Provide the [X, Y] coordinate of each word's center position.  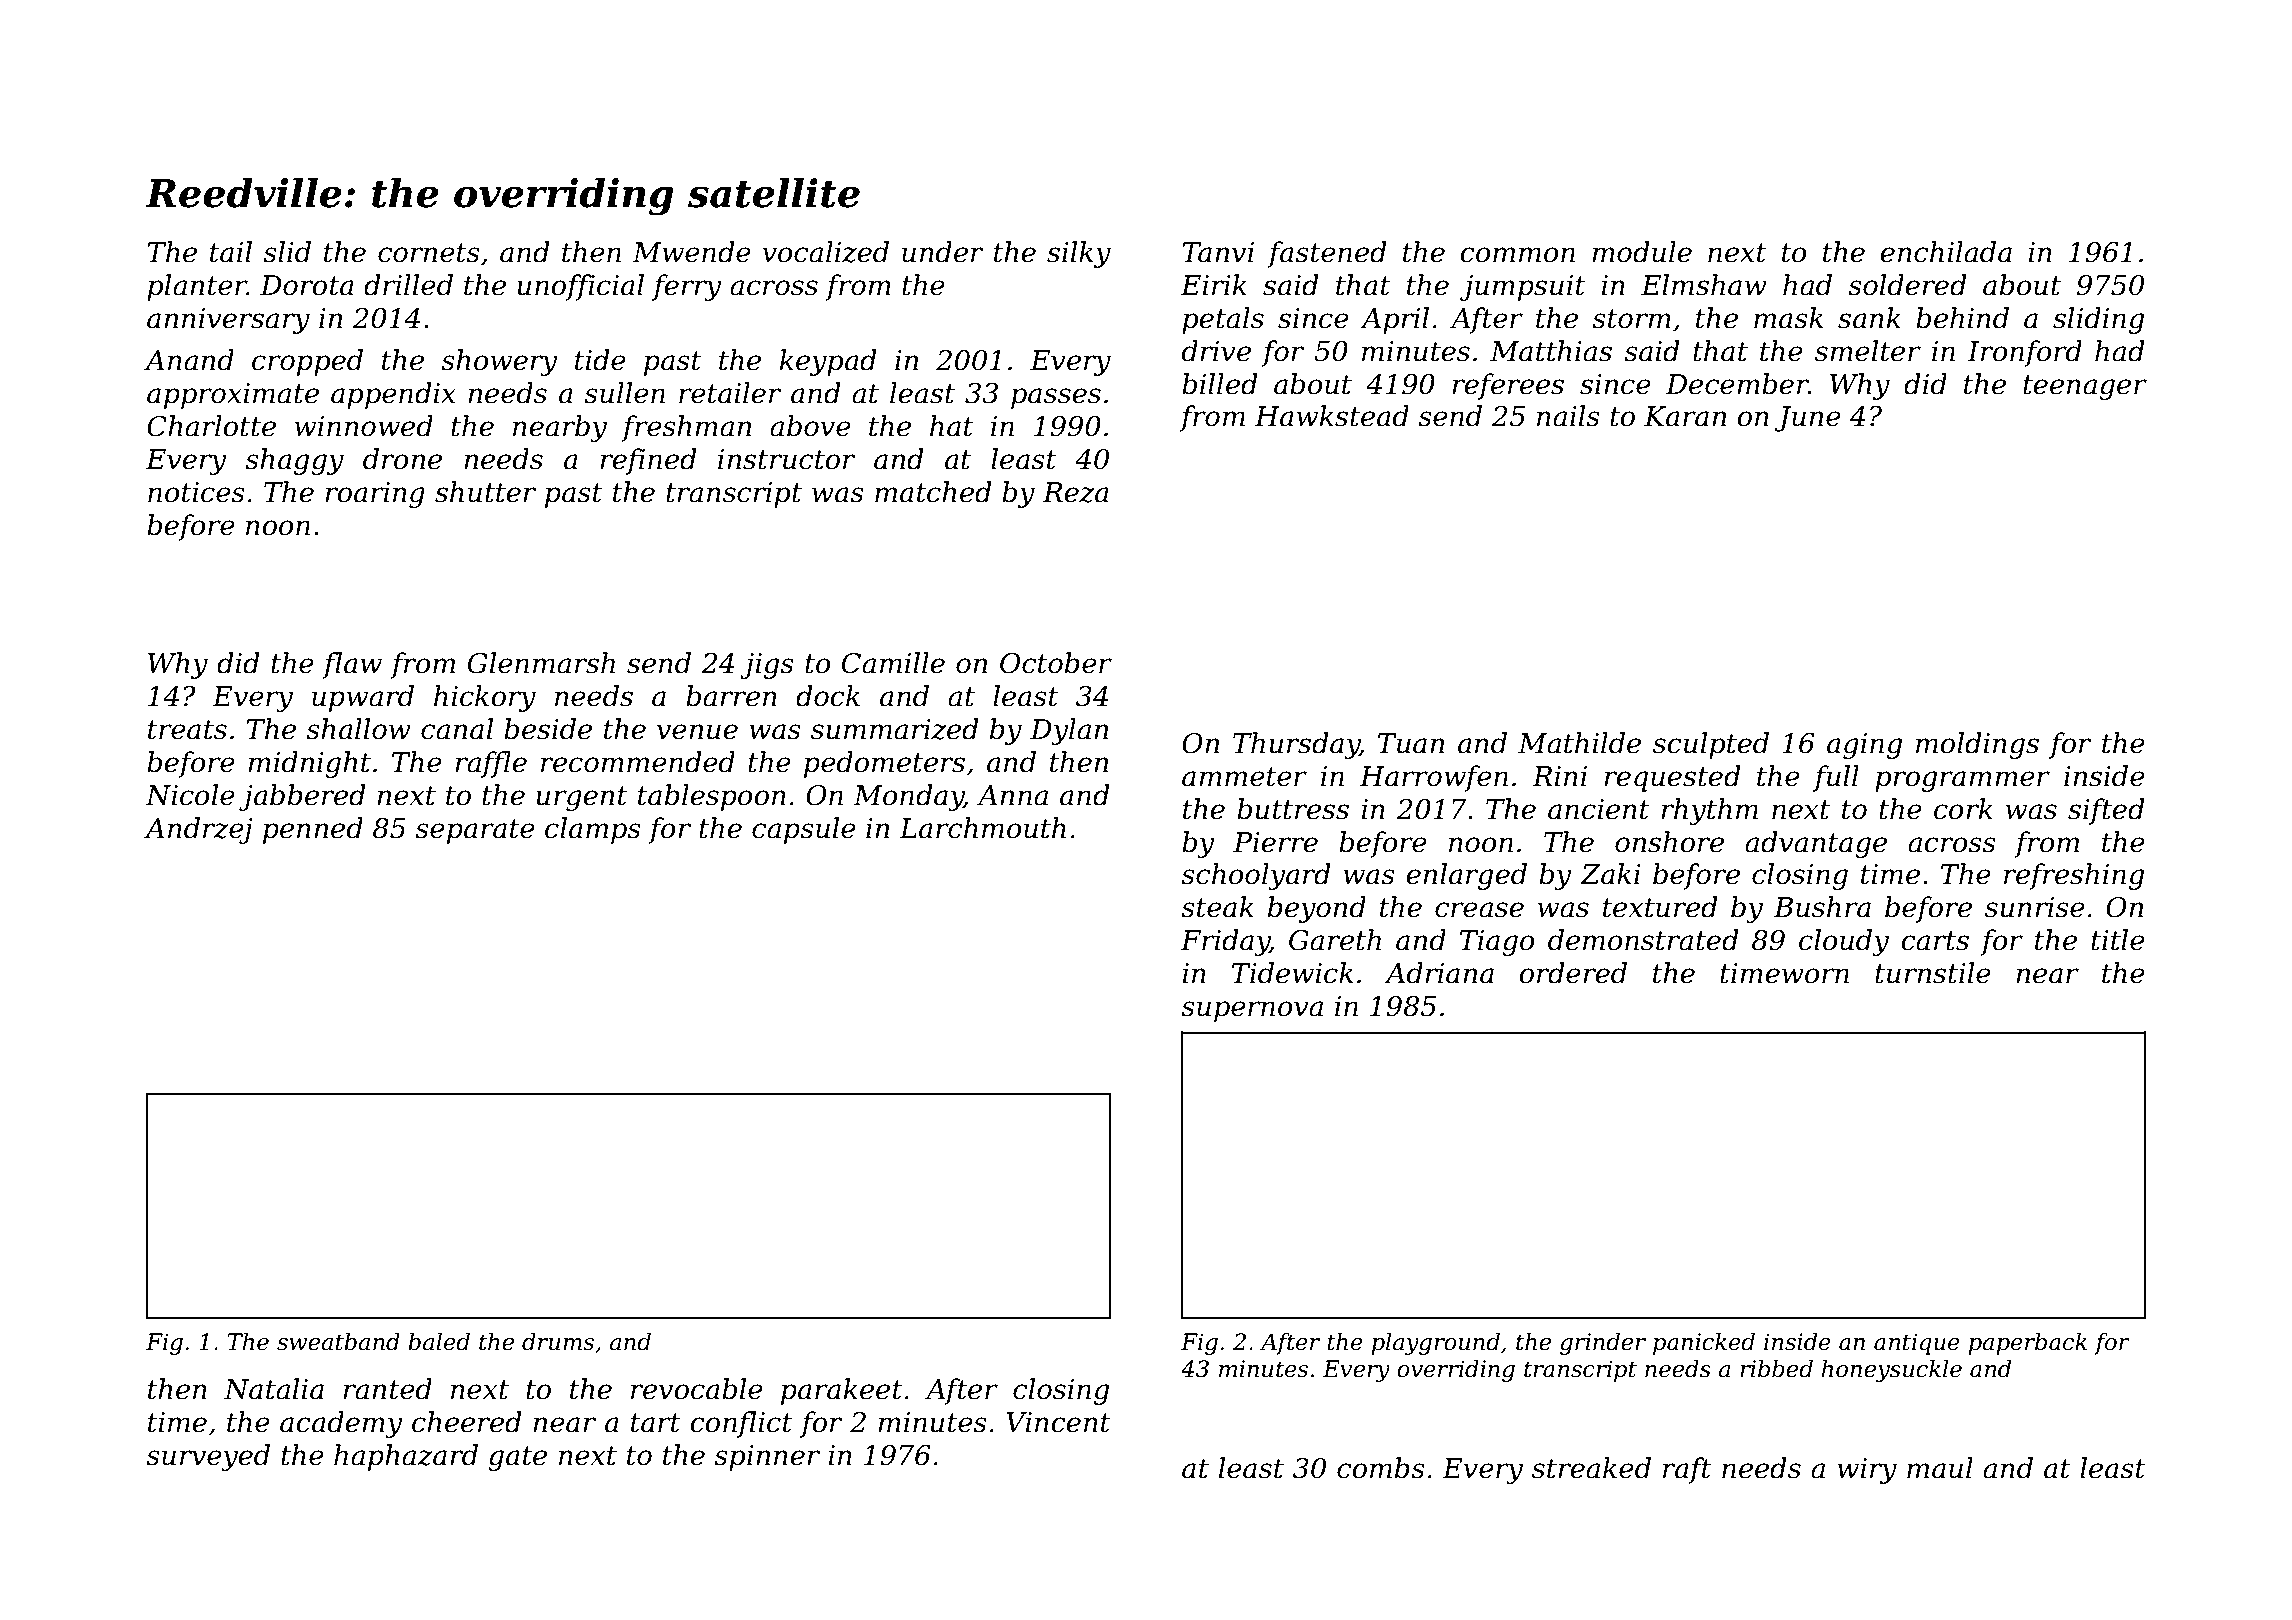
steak [1217, 907]
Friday [1225, 942]
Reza [1076, 492]
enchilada [1946, 252]
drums [558, 1342]
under [943, 252]
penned [313, 830]
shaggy [294, 461]
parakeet [842, 1391]
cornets [429, 253]
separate [475, 831]
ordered [1573, 973]
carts [1935, 941]
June [1808, 419]
